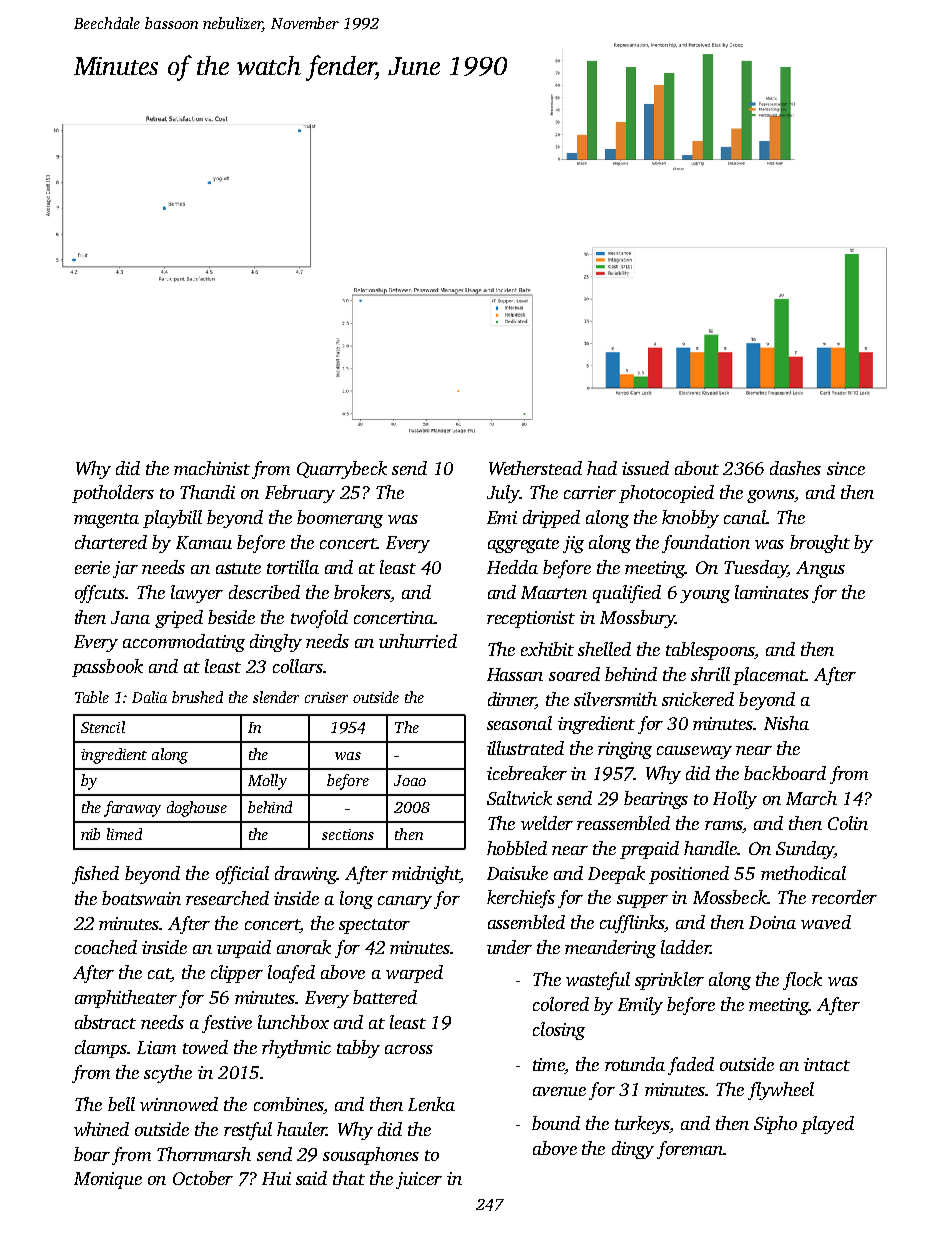 The width and height of the screenshot is (952, 1233). What do you see at coordinates (348, 834) in the screenshot?
I see `sections` at bounding box center [348, 834].
